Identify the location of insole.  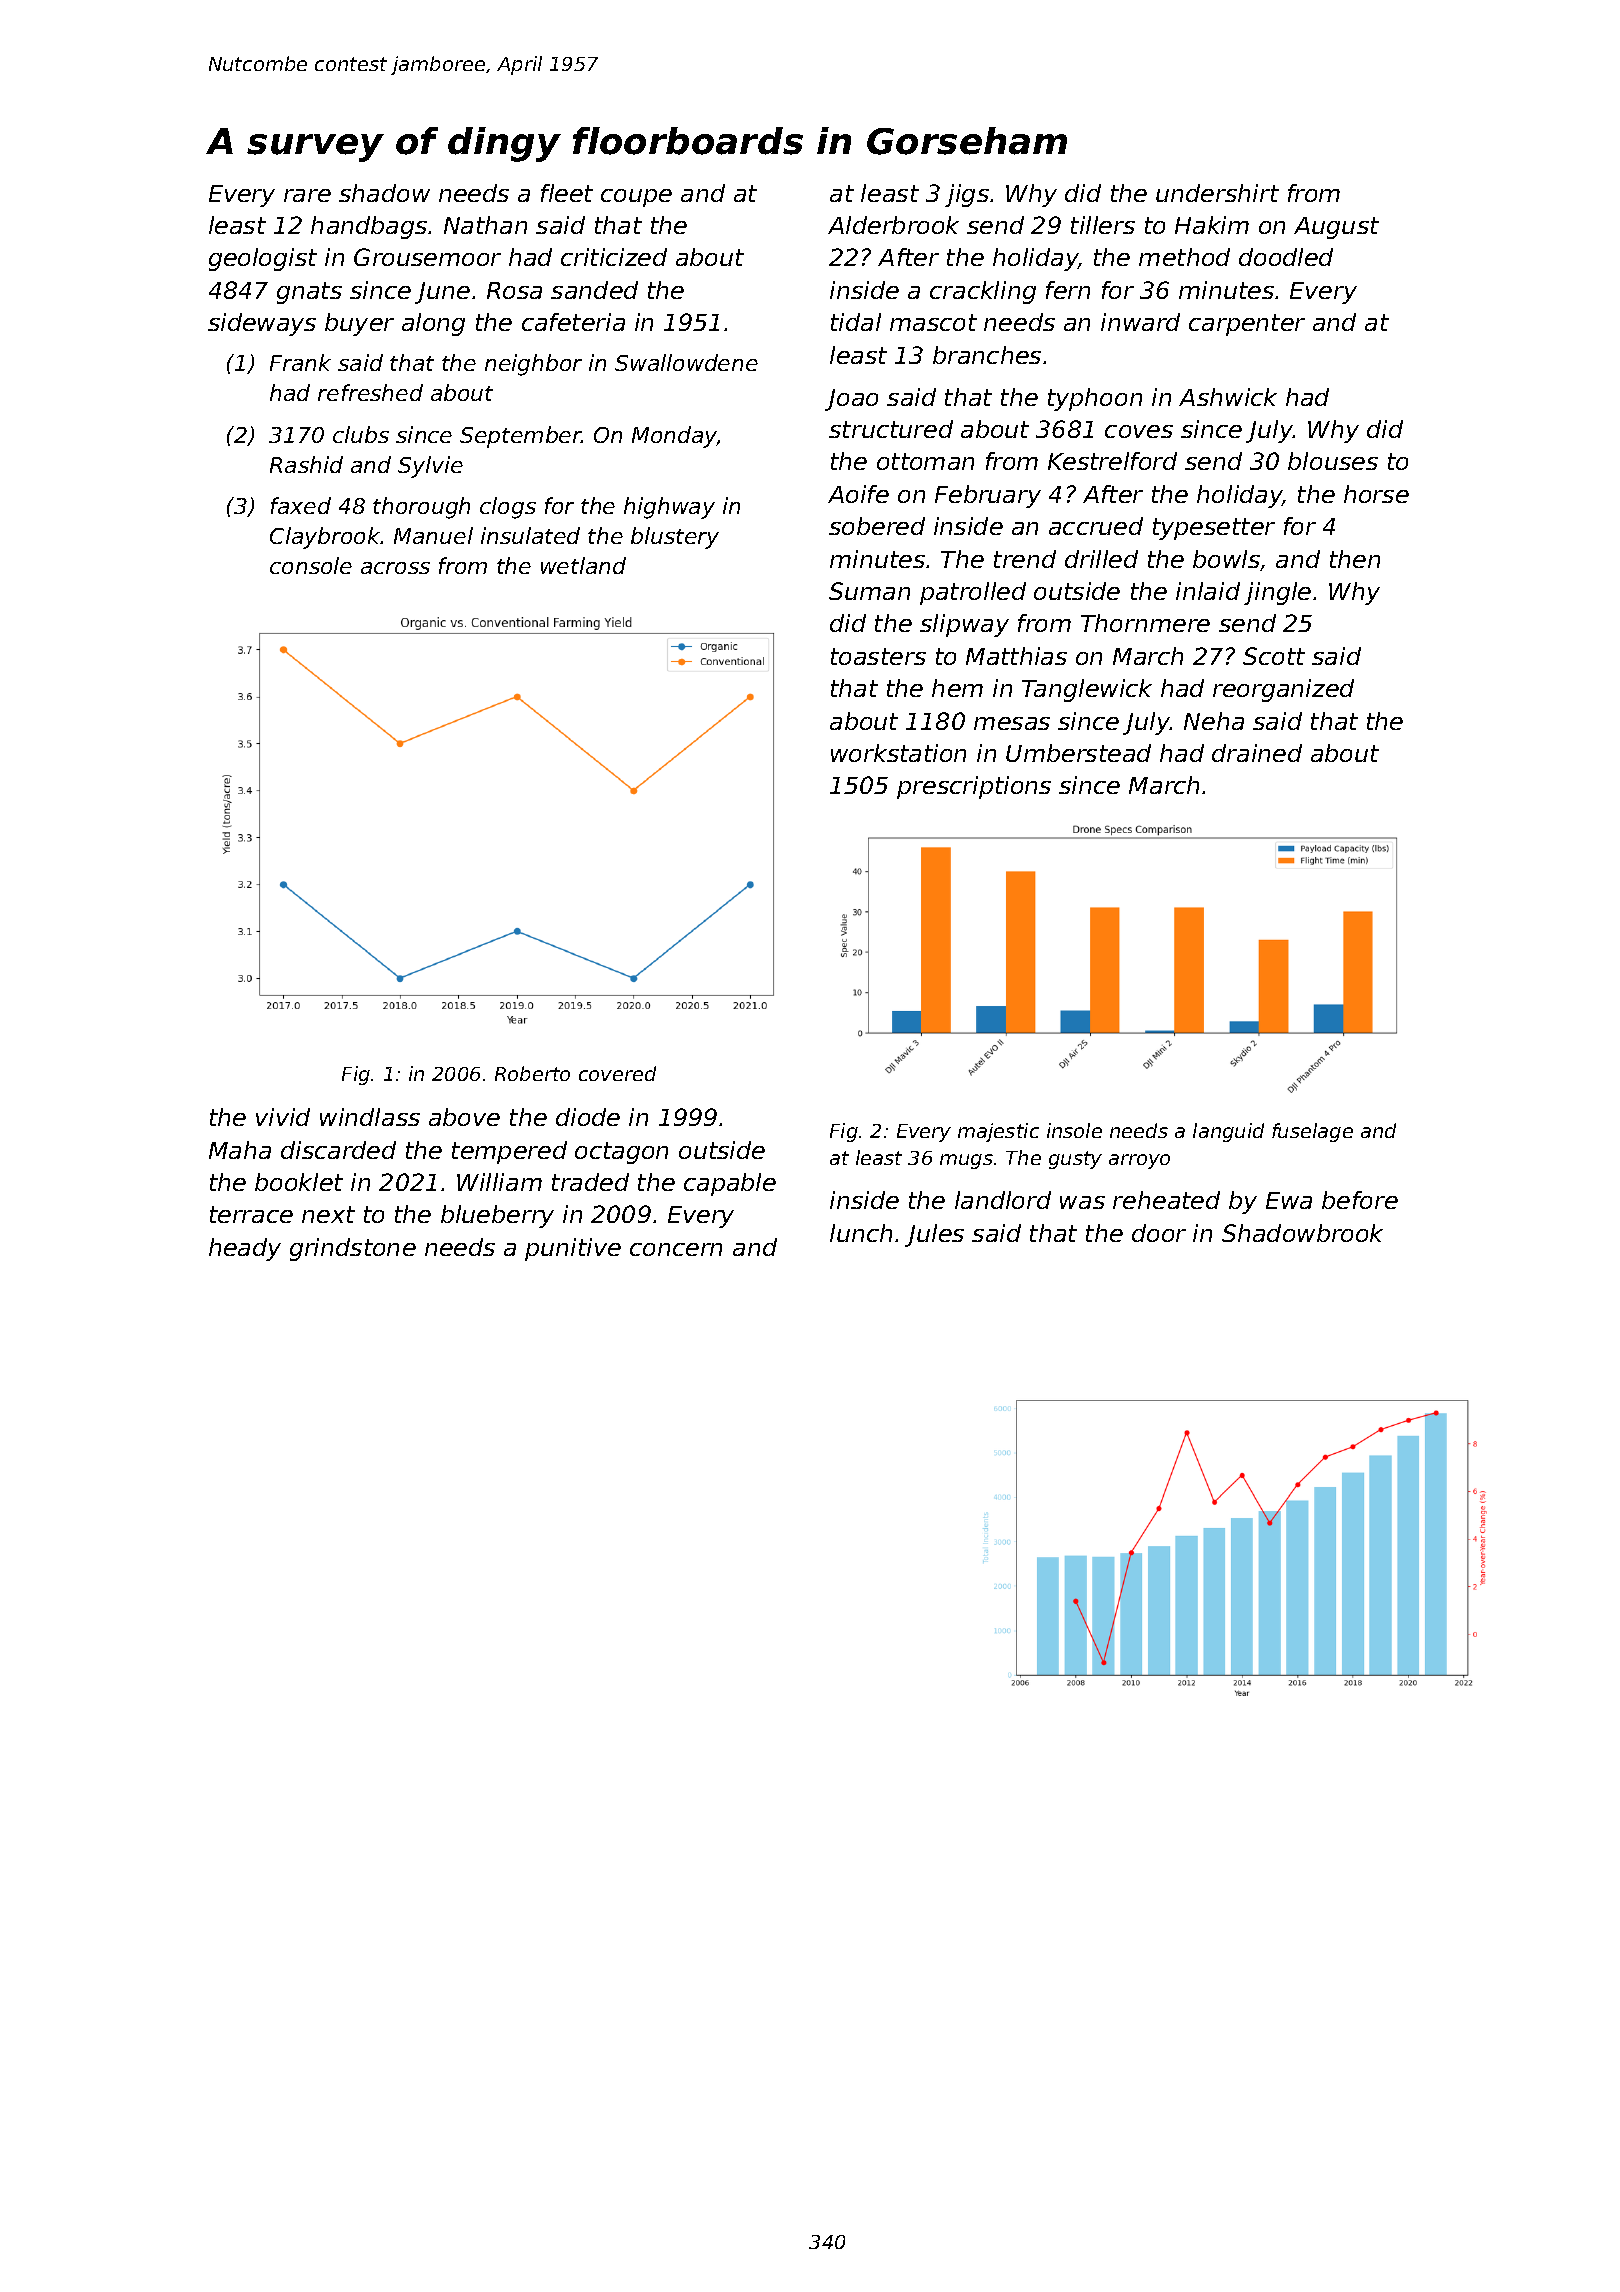
(1074, 1130).
